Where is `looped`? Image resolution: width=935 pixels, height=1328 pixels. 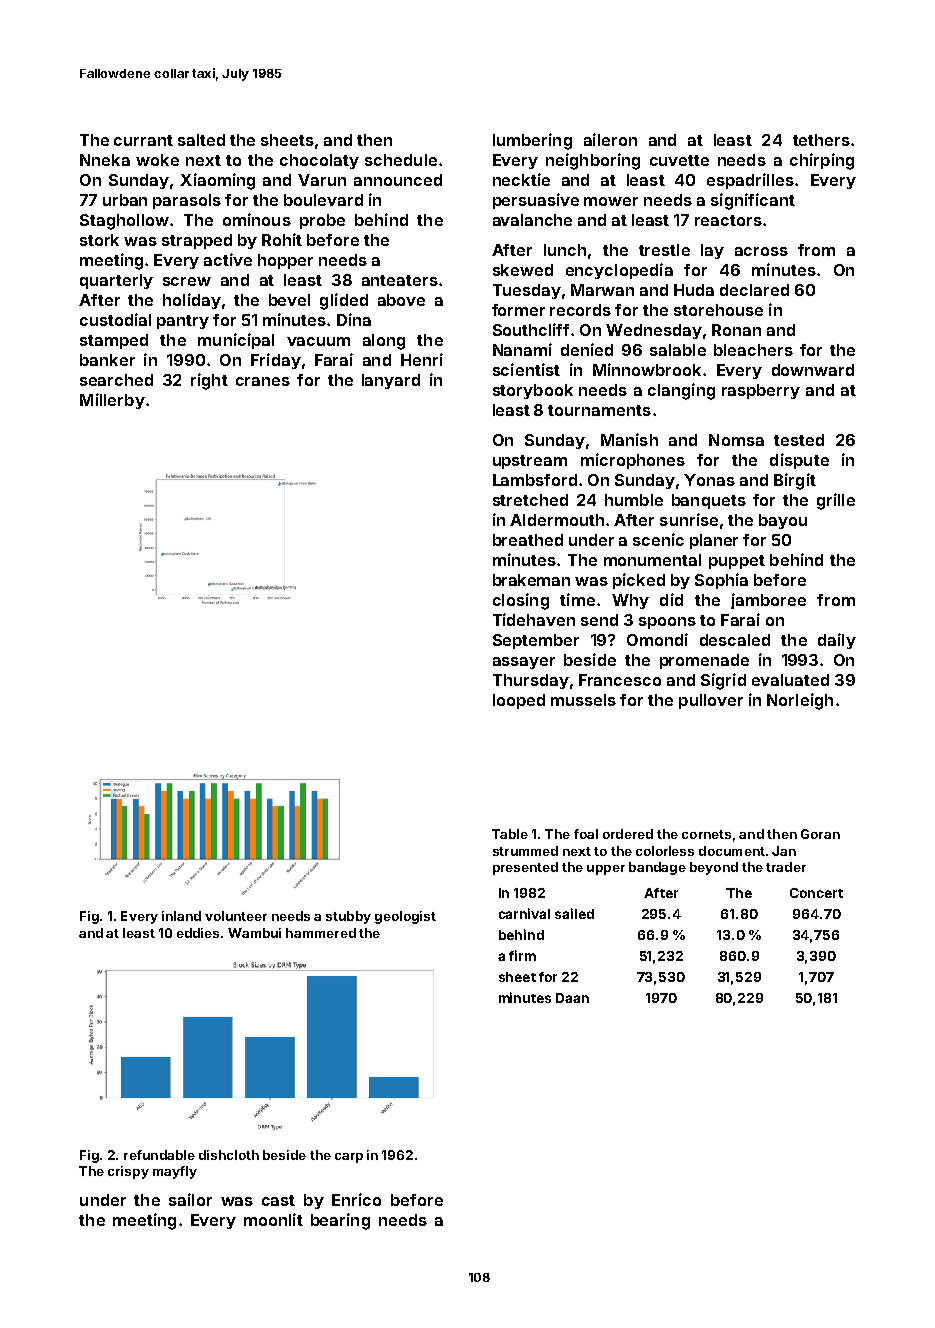 looped is located at coordinates (519, 701).
